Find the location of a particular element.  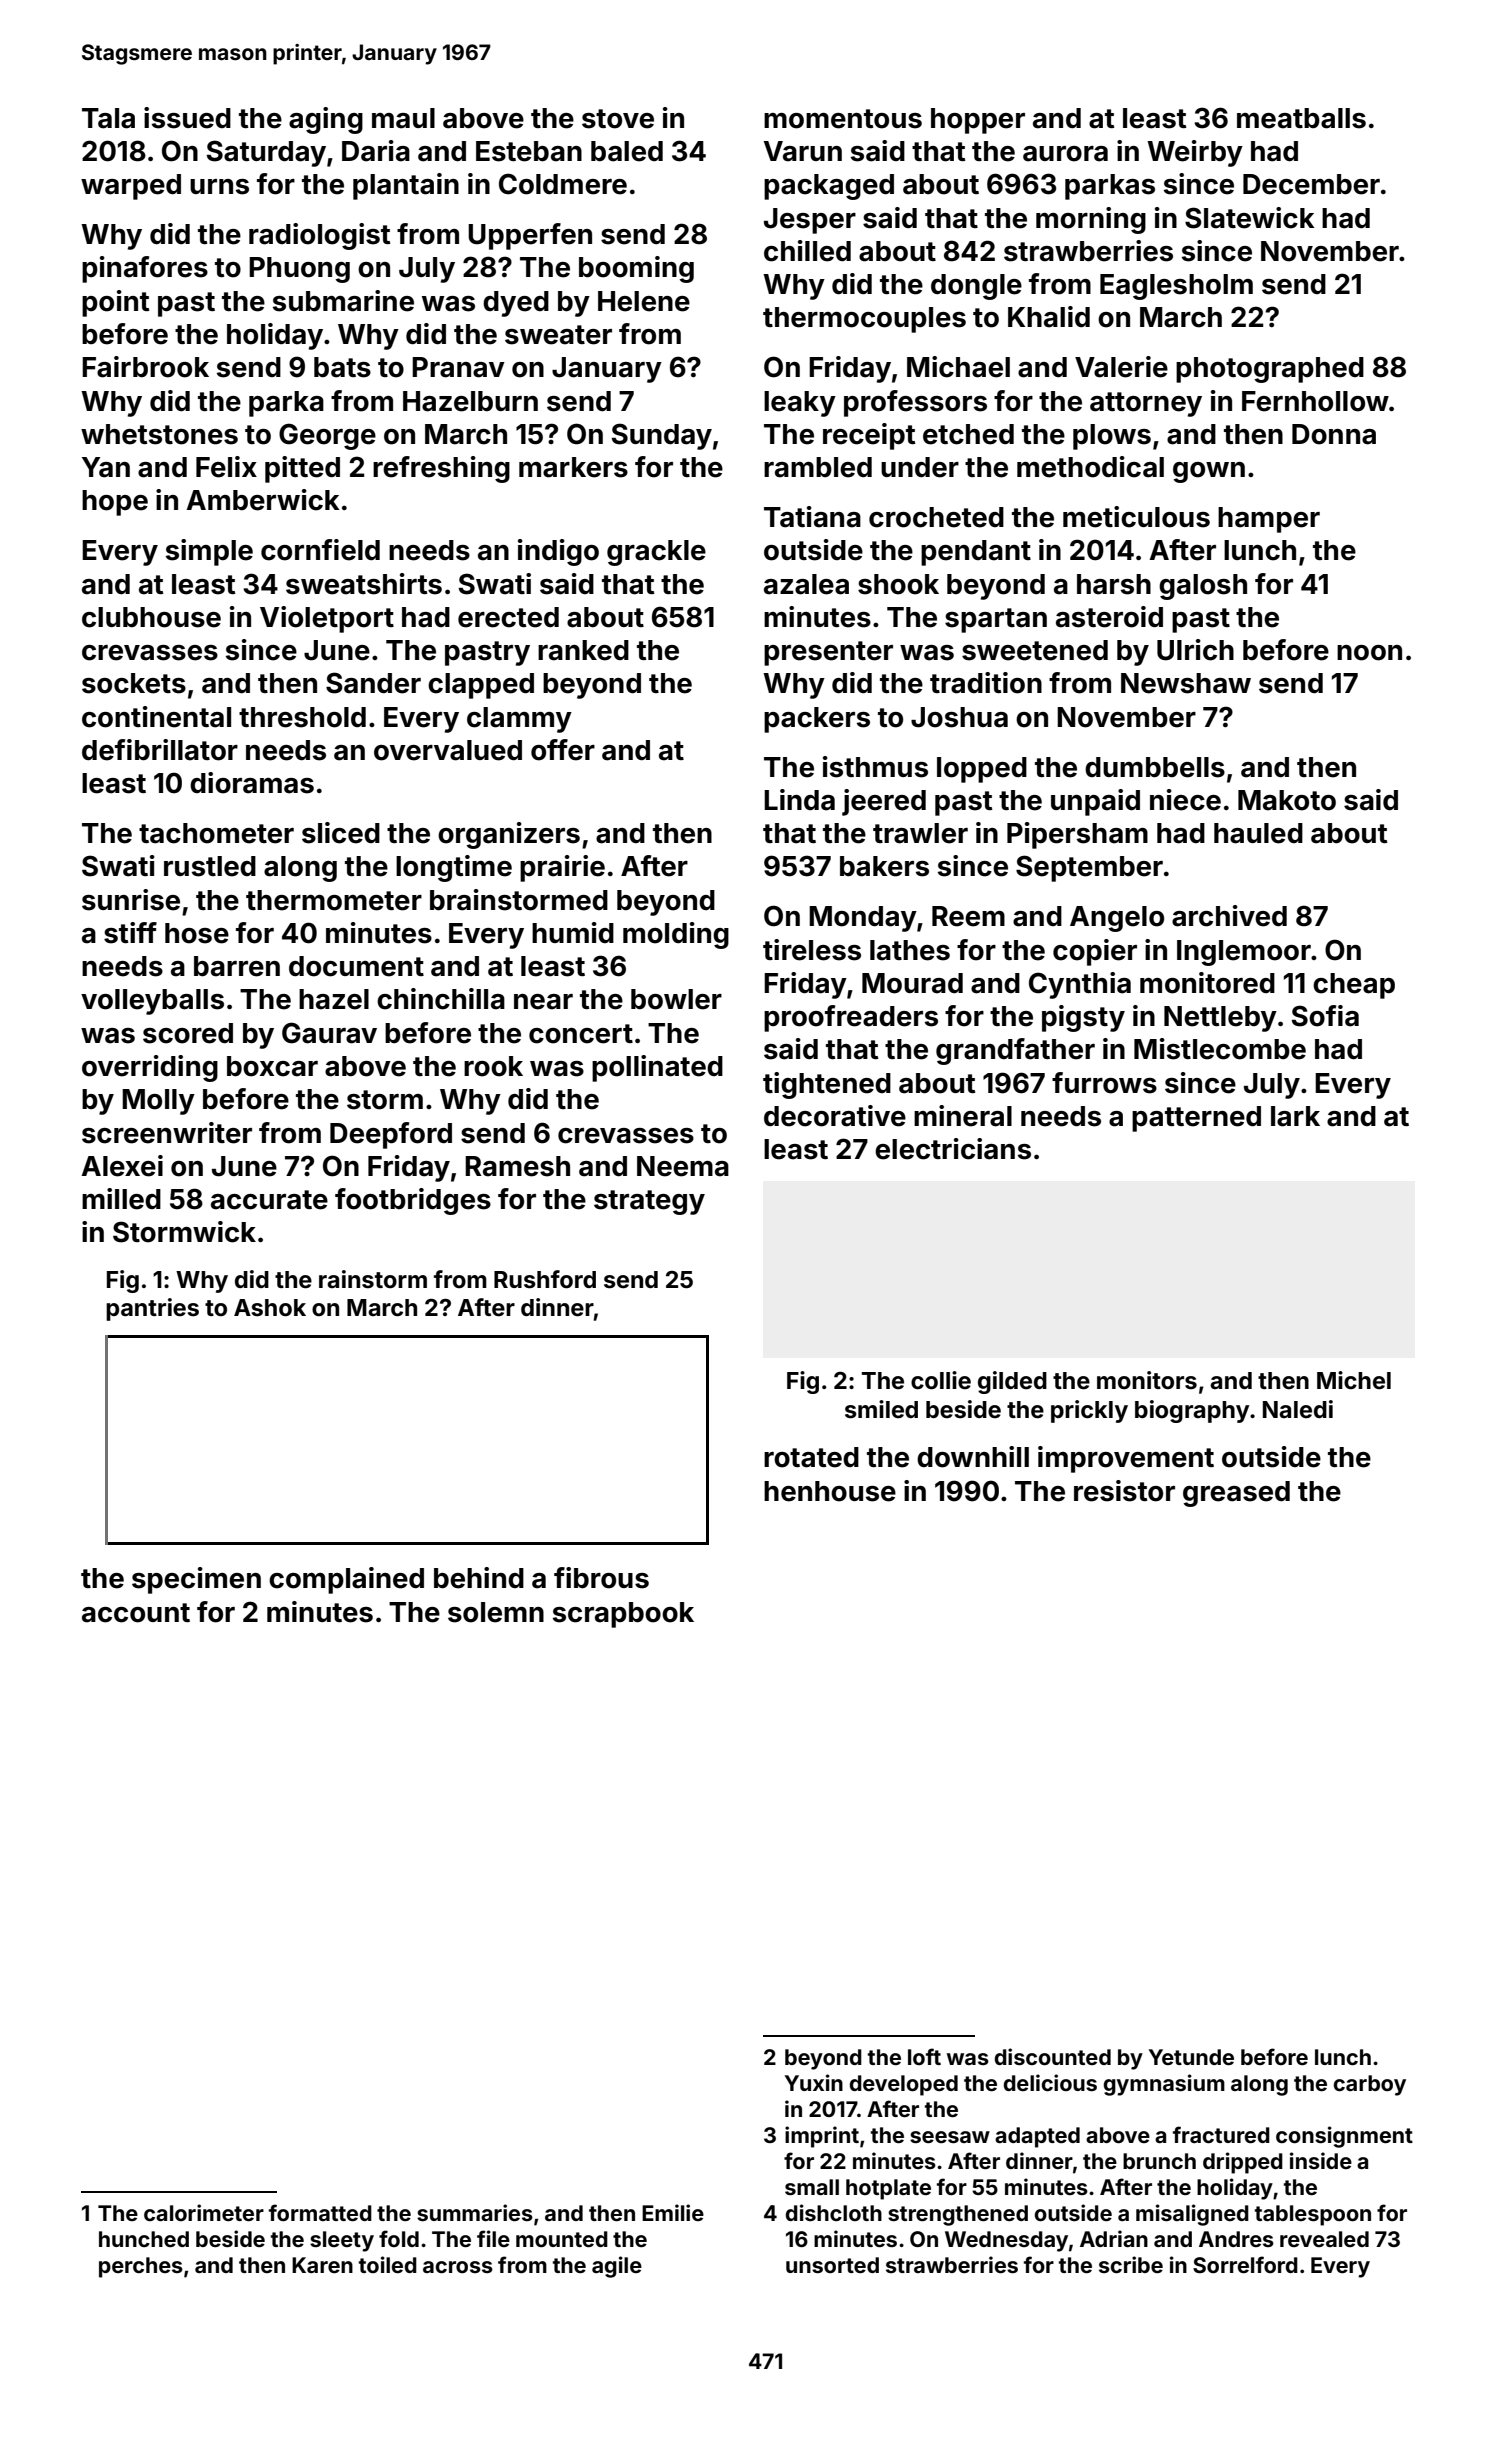

greased is located at coordinates (1236, 1494).
